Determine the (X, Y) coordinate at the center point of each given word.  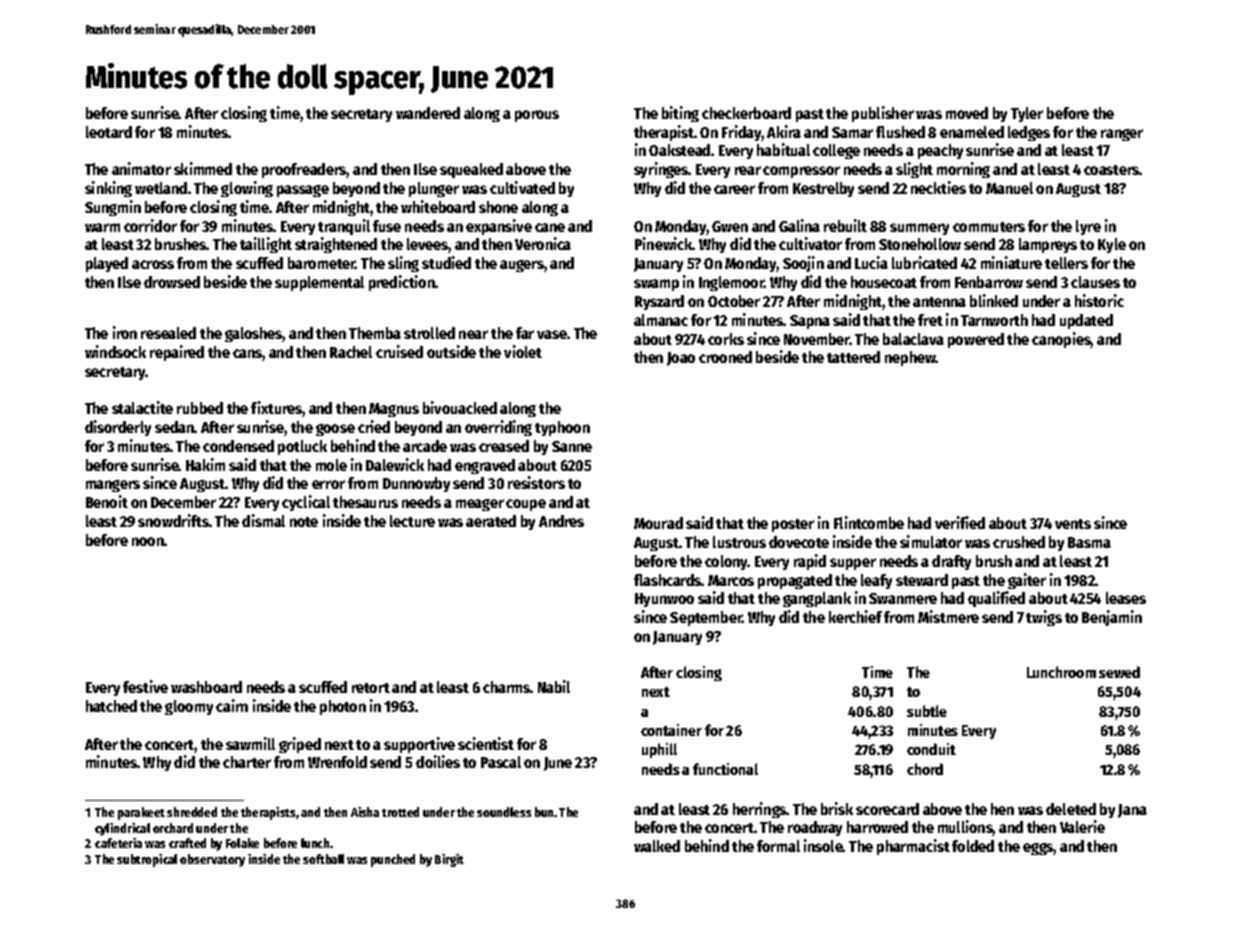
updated (1086, 321)
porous (537, 116)
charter (247, 762)
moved (967, 113)
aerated (491, 521)
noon (148, 541)
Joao (681, 359)
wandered (428, 113)
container (671, 730)
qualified (996, 599)
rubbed (200, 408)
